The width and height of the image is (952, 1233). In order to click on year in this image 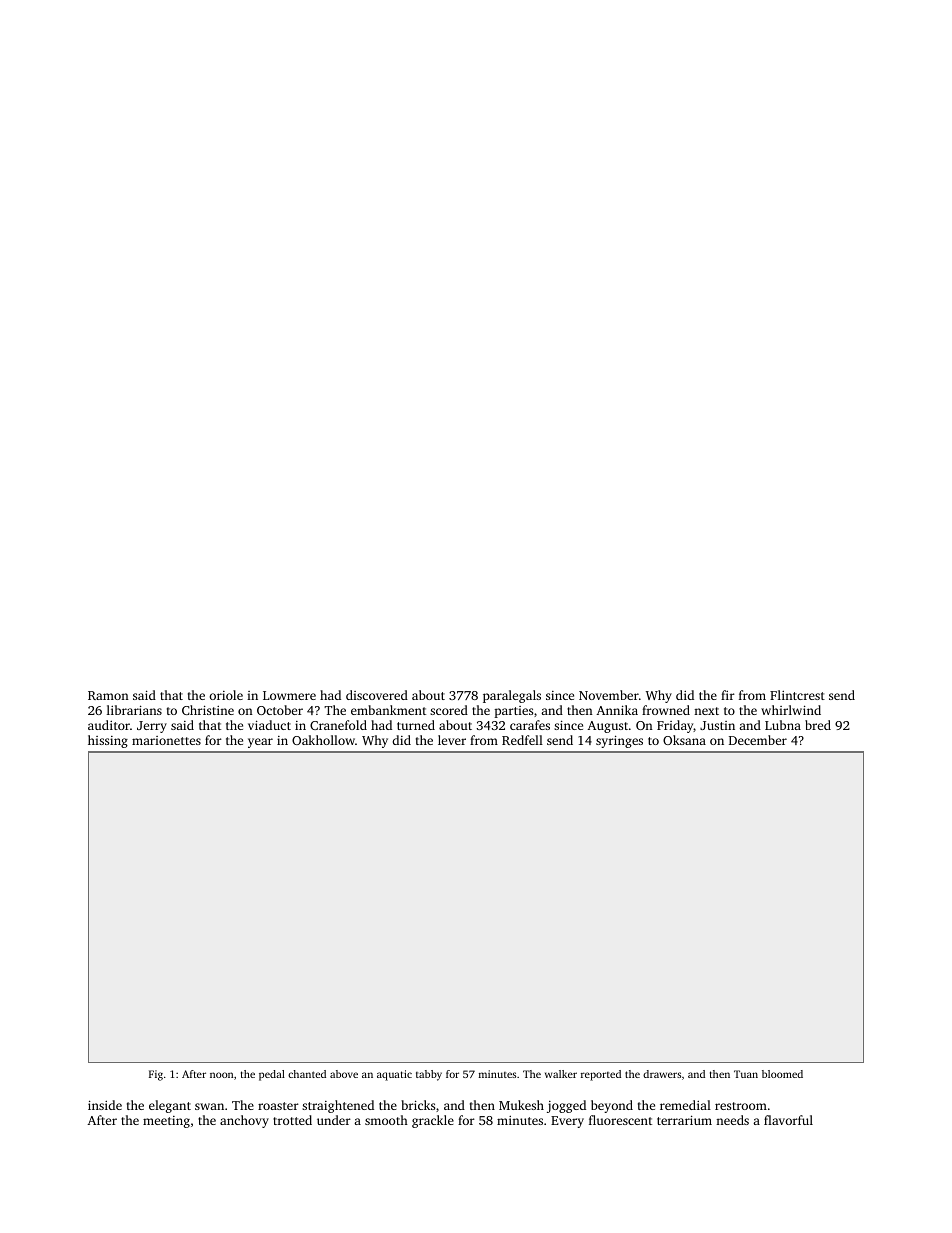, I will do `click(260, 743)`.
